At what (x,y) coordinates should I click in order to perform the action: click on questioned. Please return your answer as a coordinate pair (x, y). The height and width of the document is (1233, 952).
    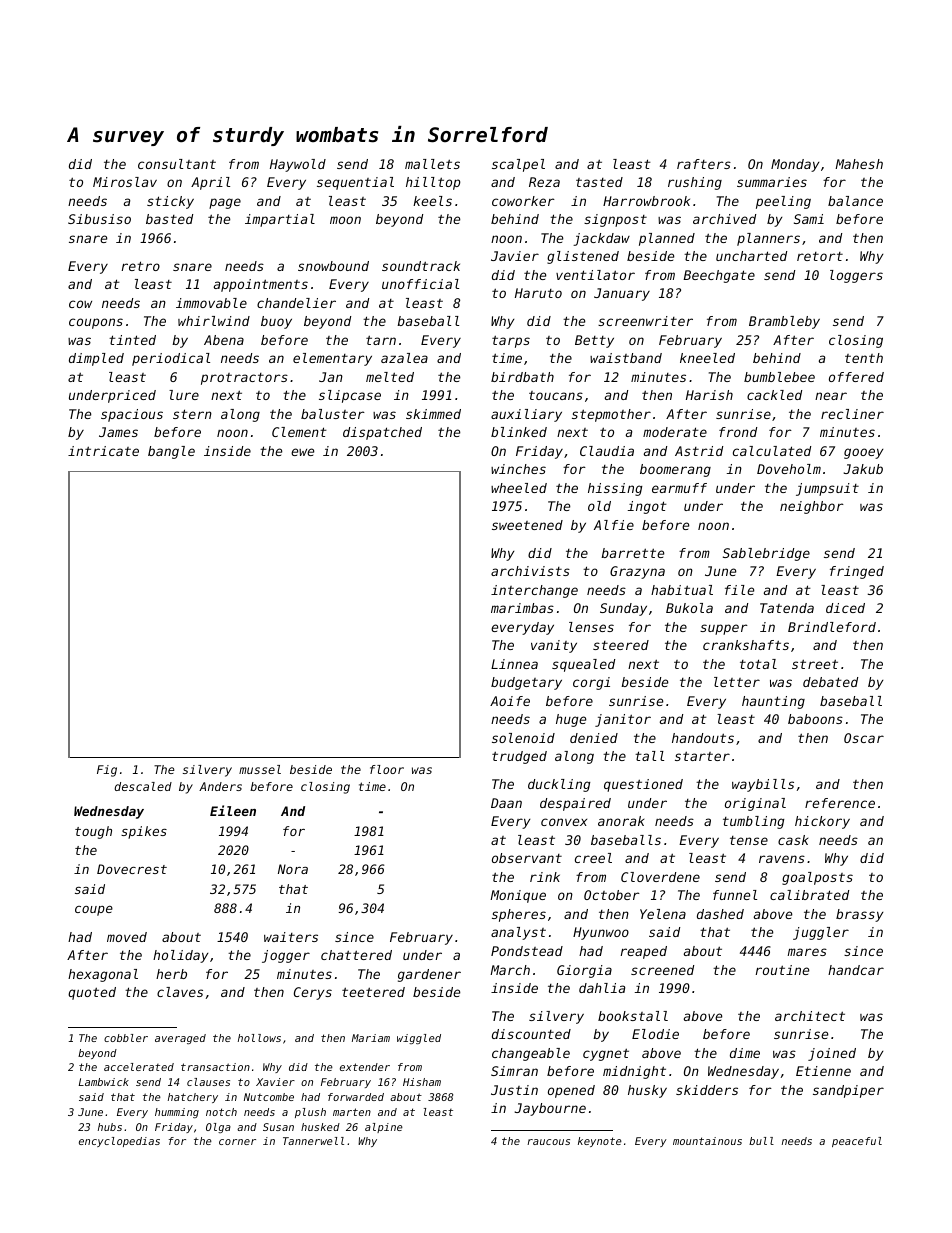
    Looking at the image, I should click on (643, 785).
